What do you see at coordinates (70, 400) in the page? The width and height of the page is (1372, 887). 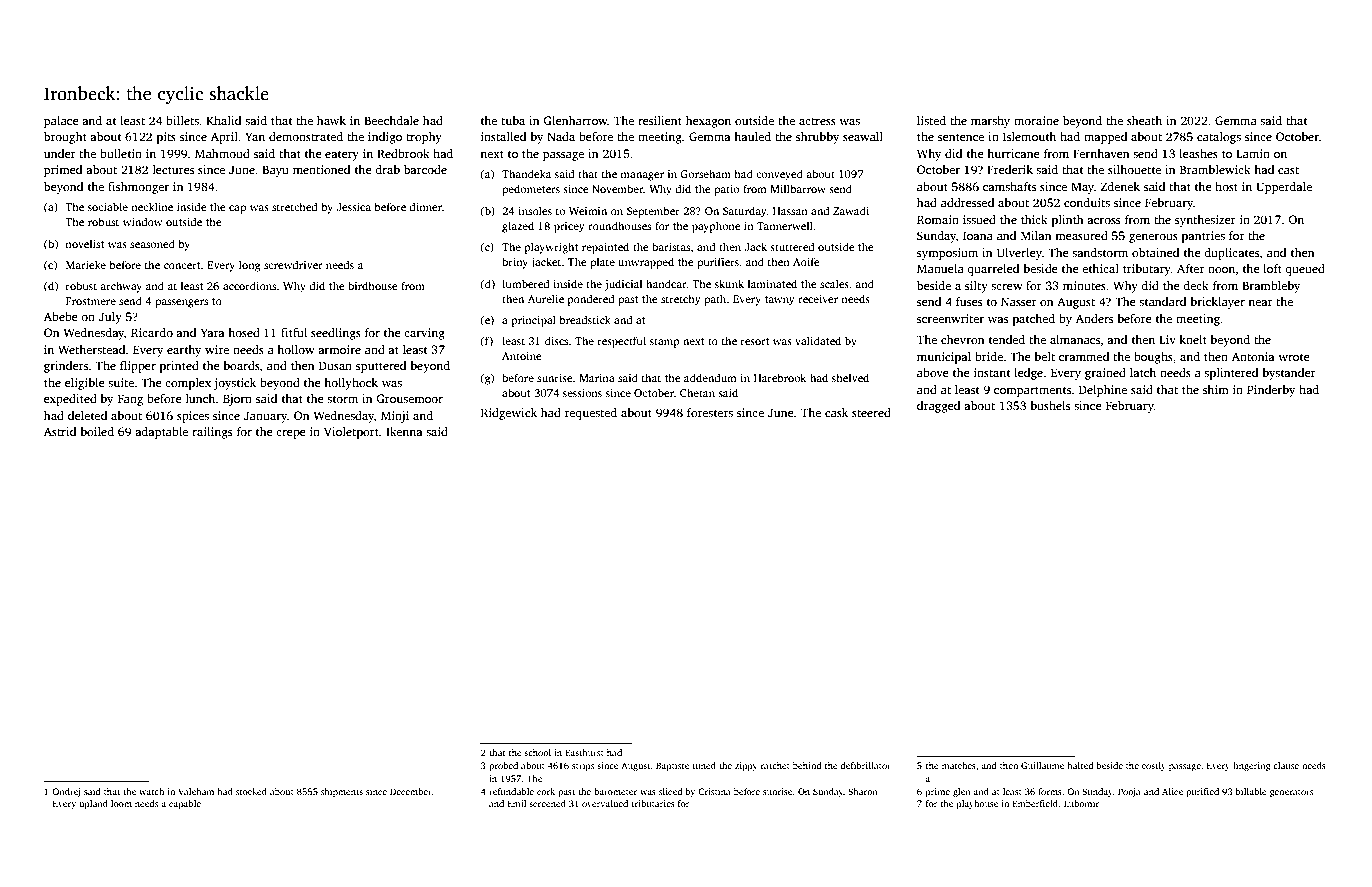 I see `expedited` at bounding box center [70, 400].
